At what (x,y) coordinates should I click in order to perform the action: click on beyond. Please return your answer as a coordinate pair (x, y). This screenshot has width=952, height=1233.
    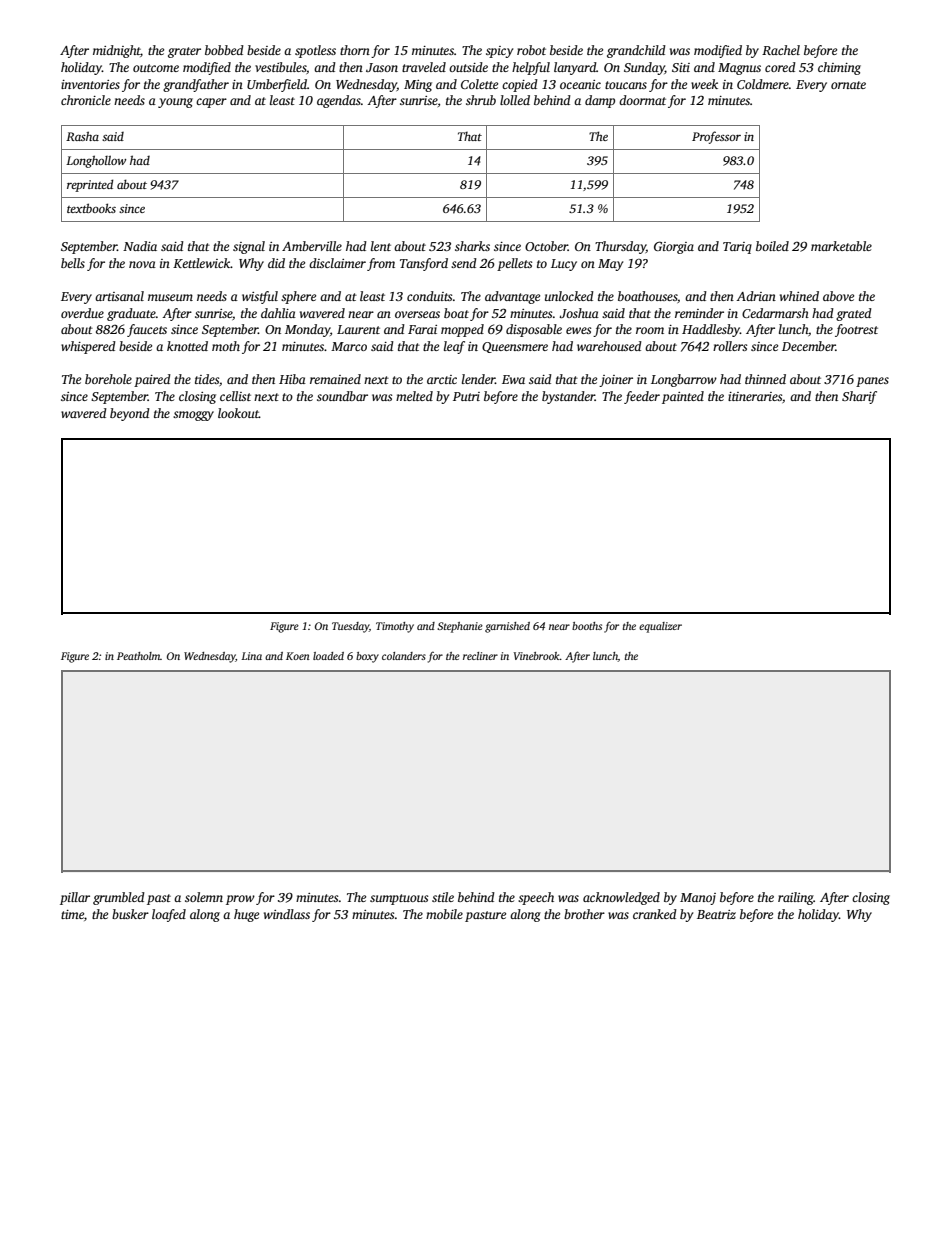
    Looking at the image, I should click on (130, 414).
